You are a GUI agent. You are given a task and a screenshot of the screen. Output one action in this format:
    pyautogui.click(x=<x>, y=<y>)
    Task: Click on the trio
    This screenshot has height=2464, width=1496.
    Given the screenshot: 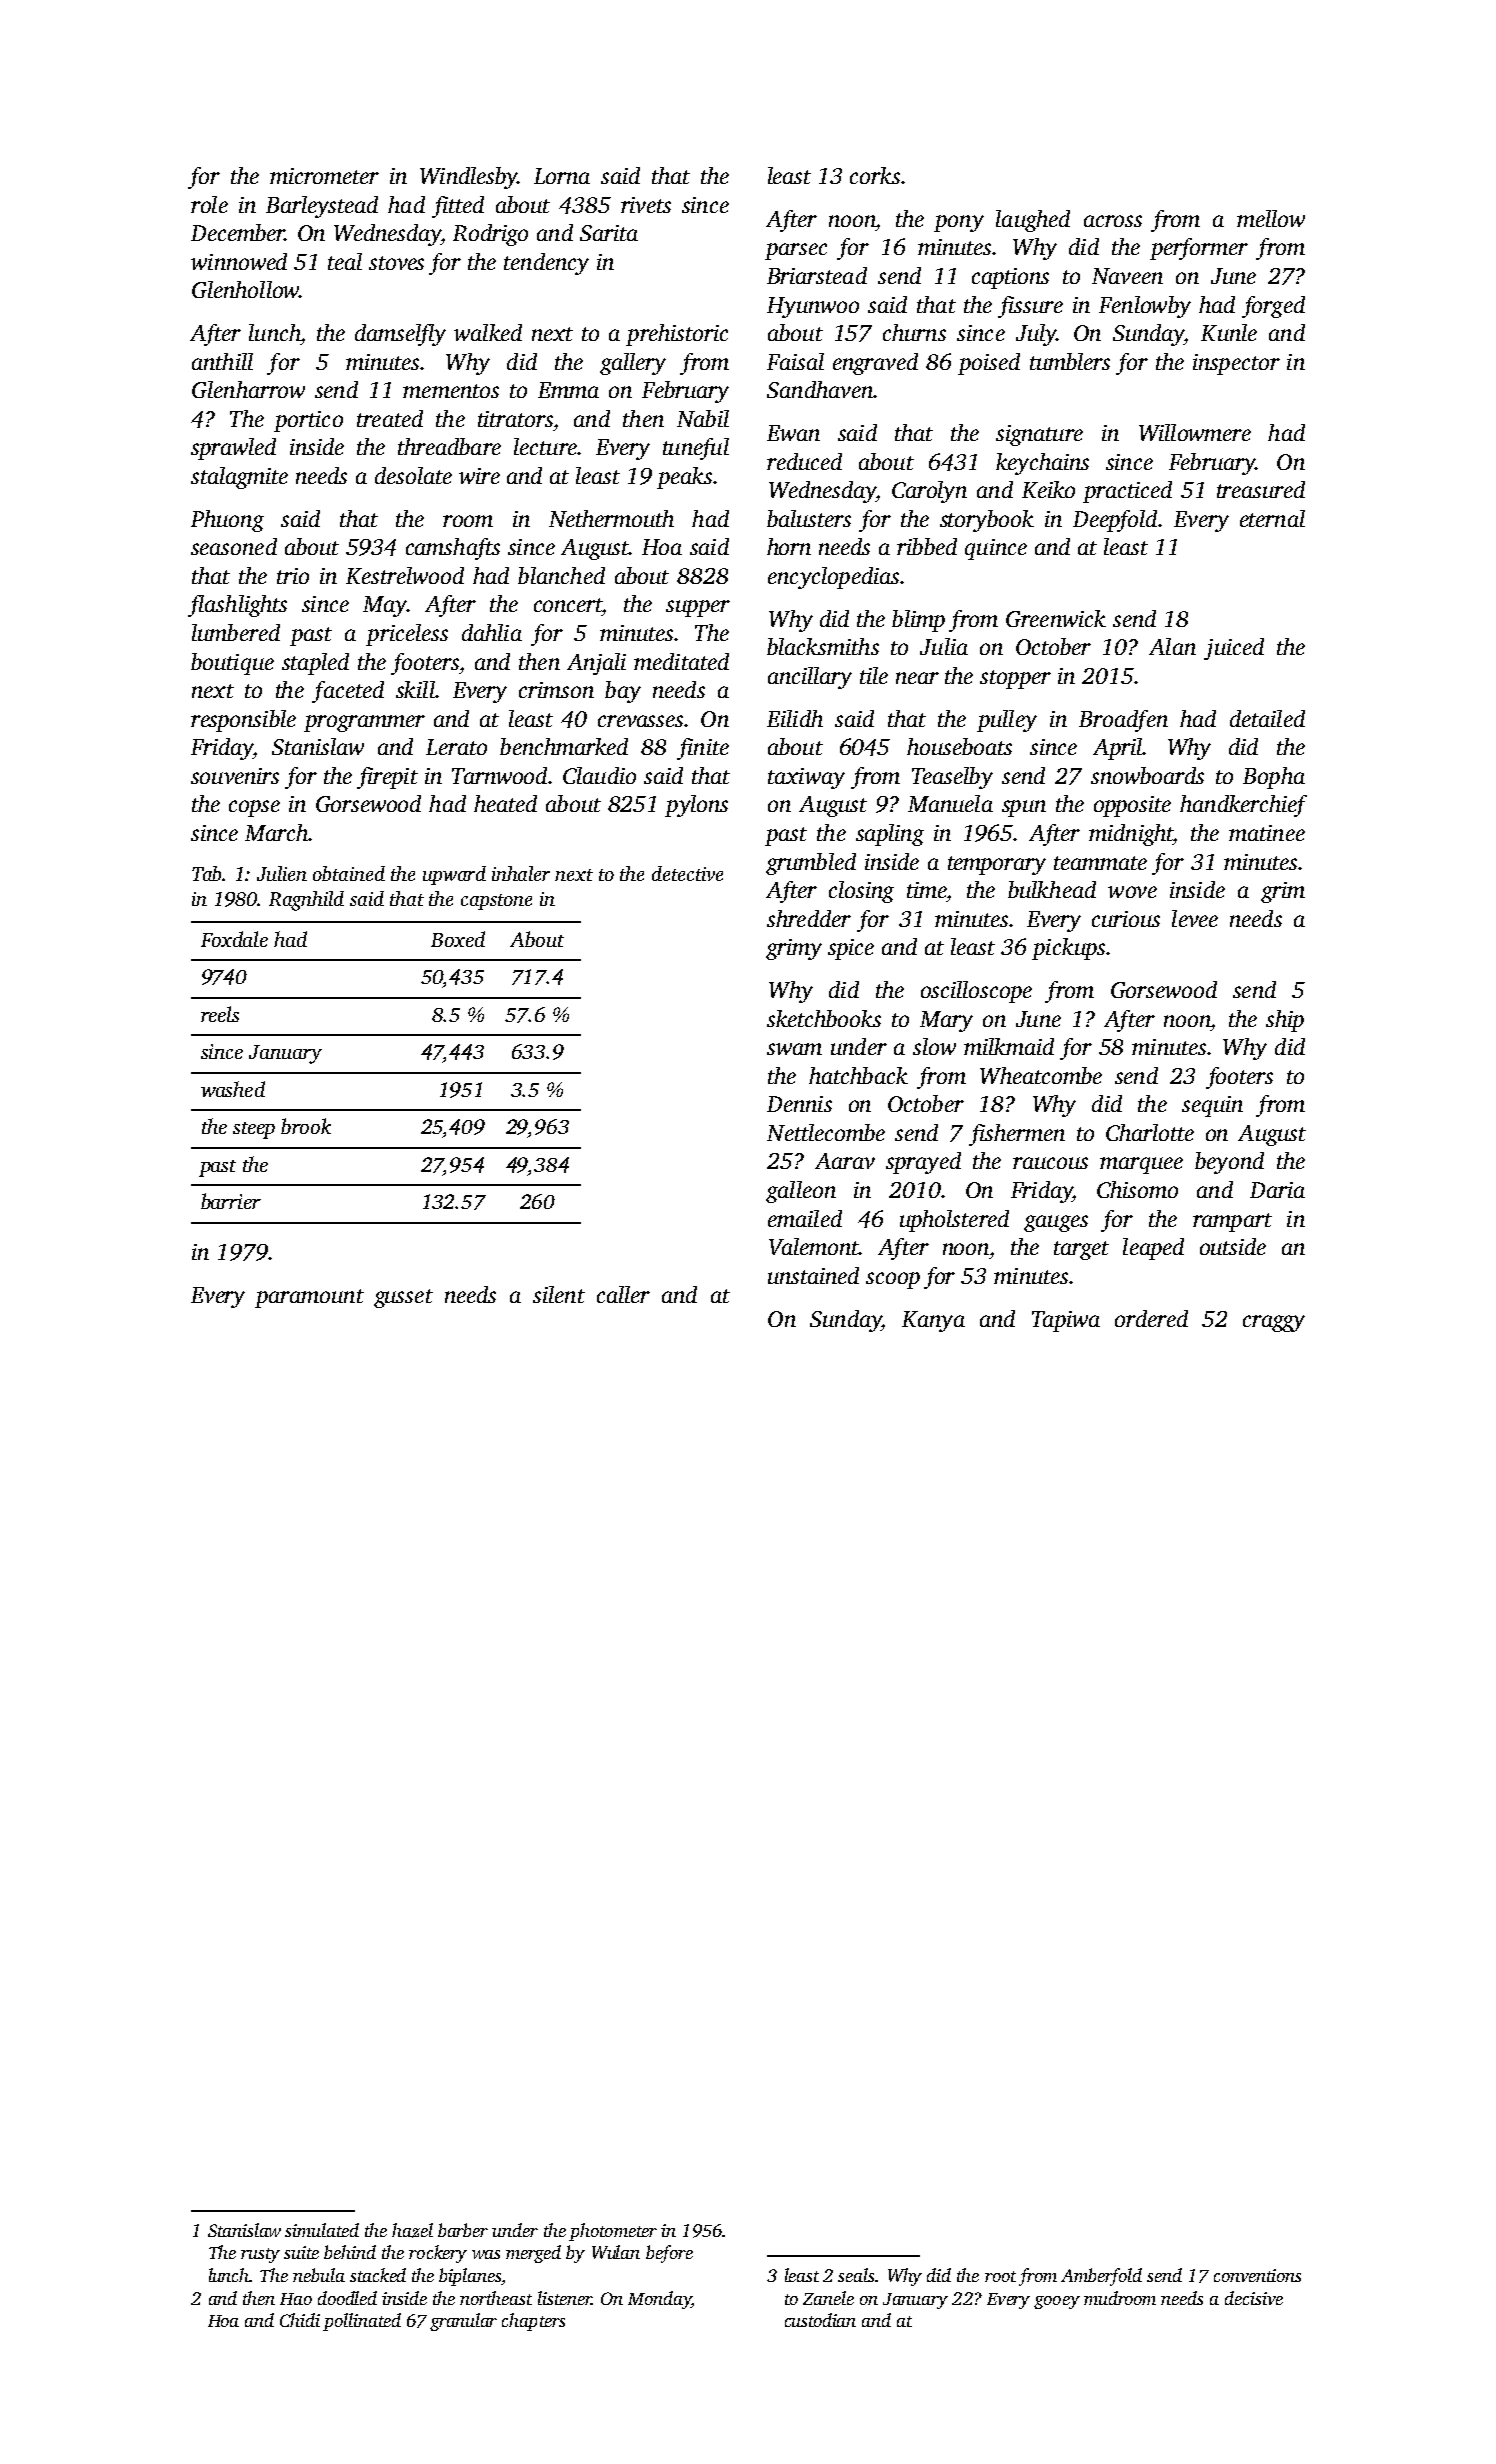 What is the action you would take?
    pyautogui.click(x=293, y=576)
